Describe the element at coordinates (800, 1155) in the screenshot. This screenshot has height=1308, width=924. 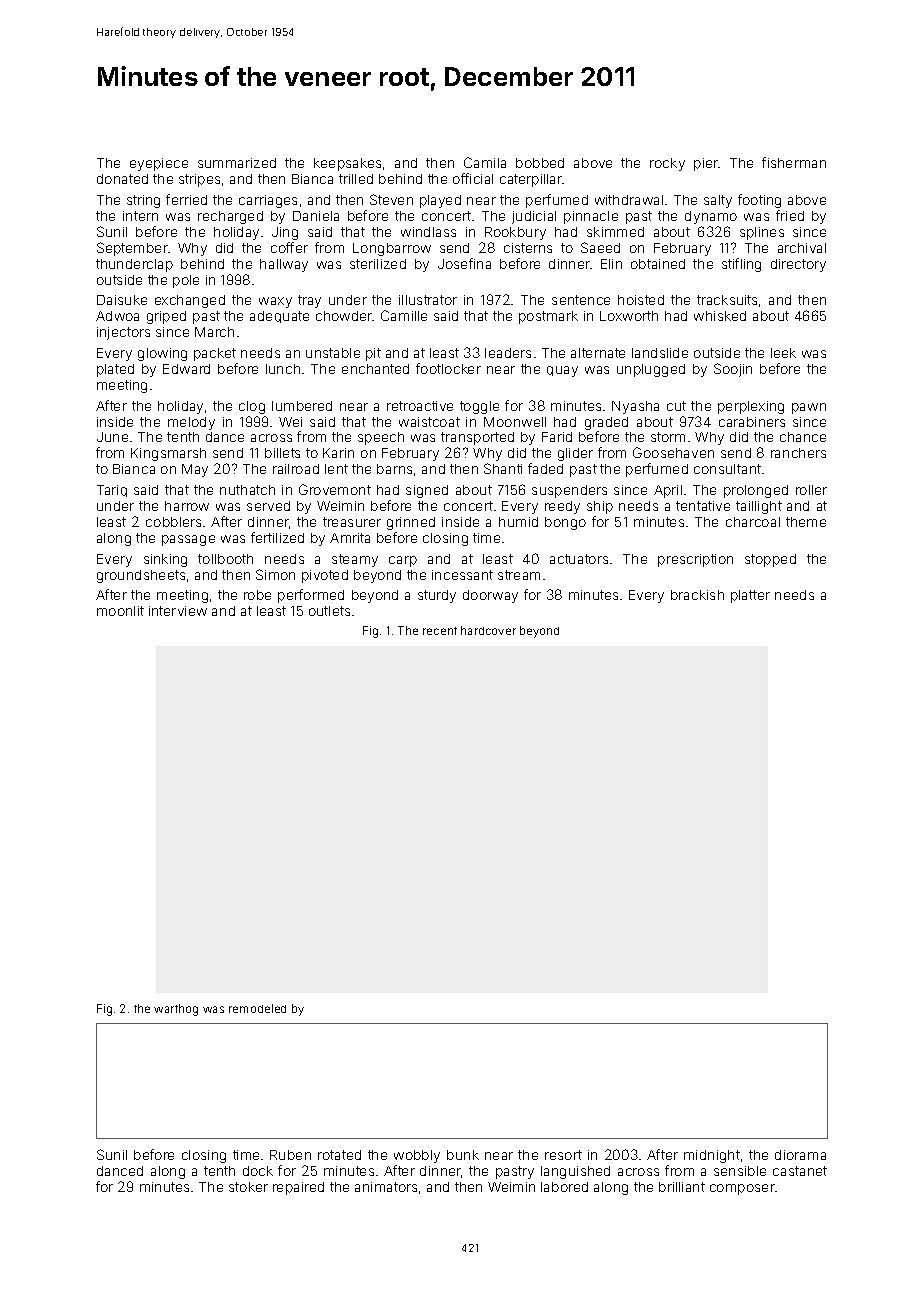
I see `diorama` at that location.
